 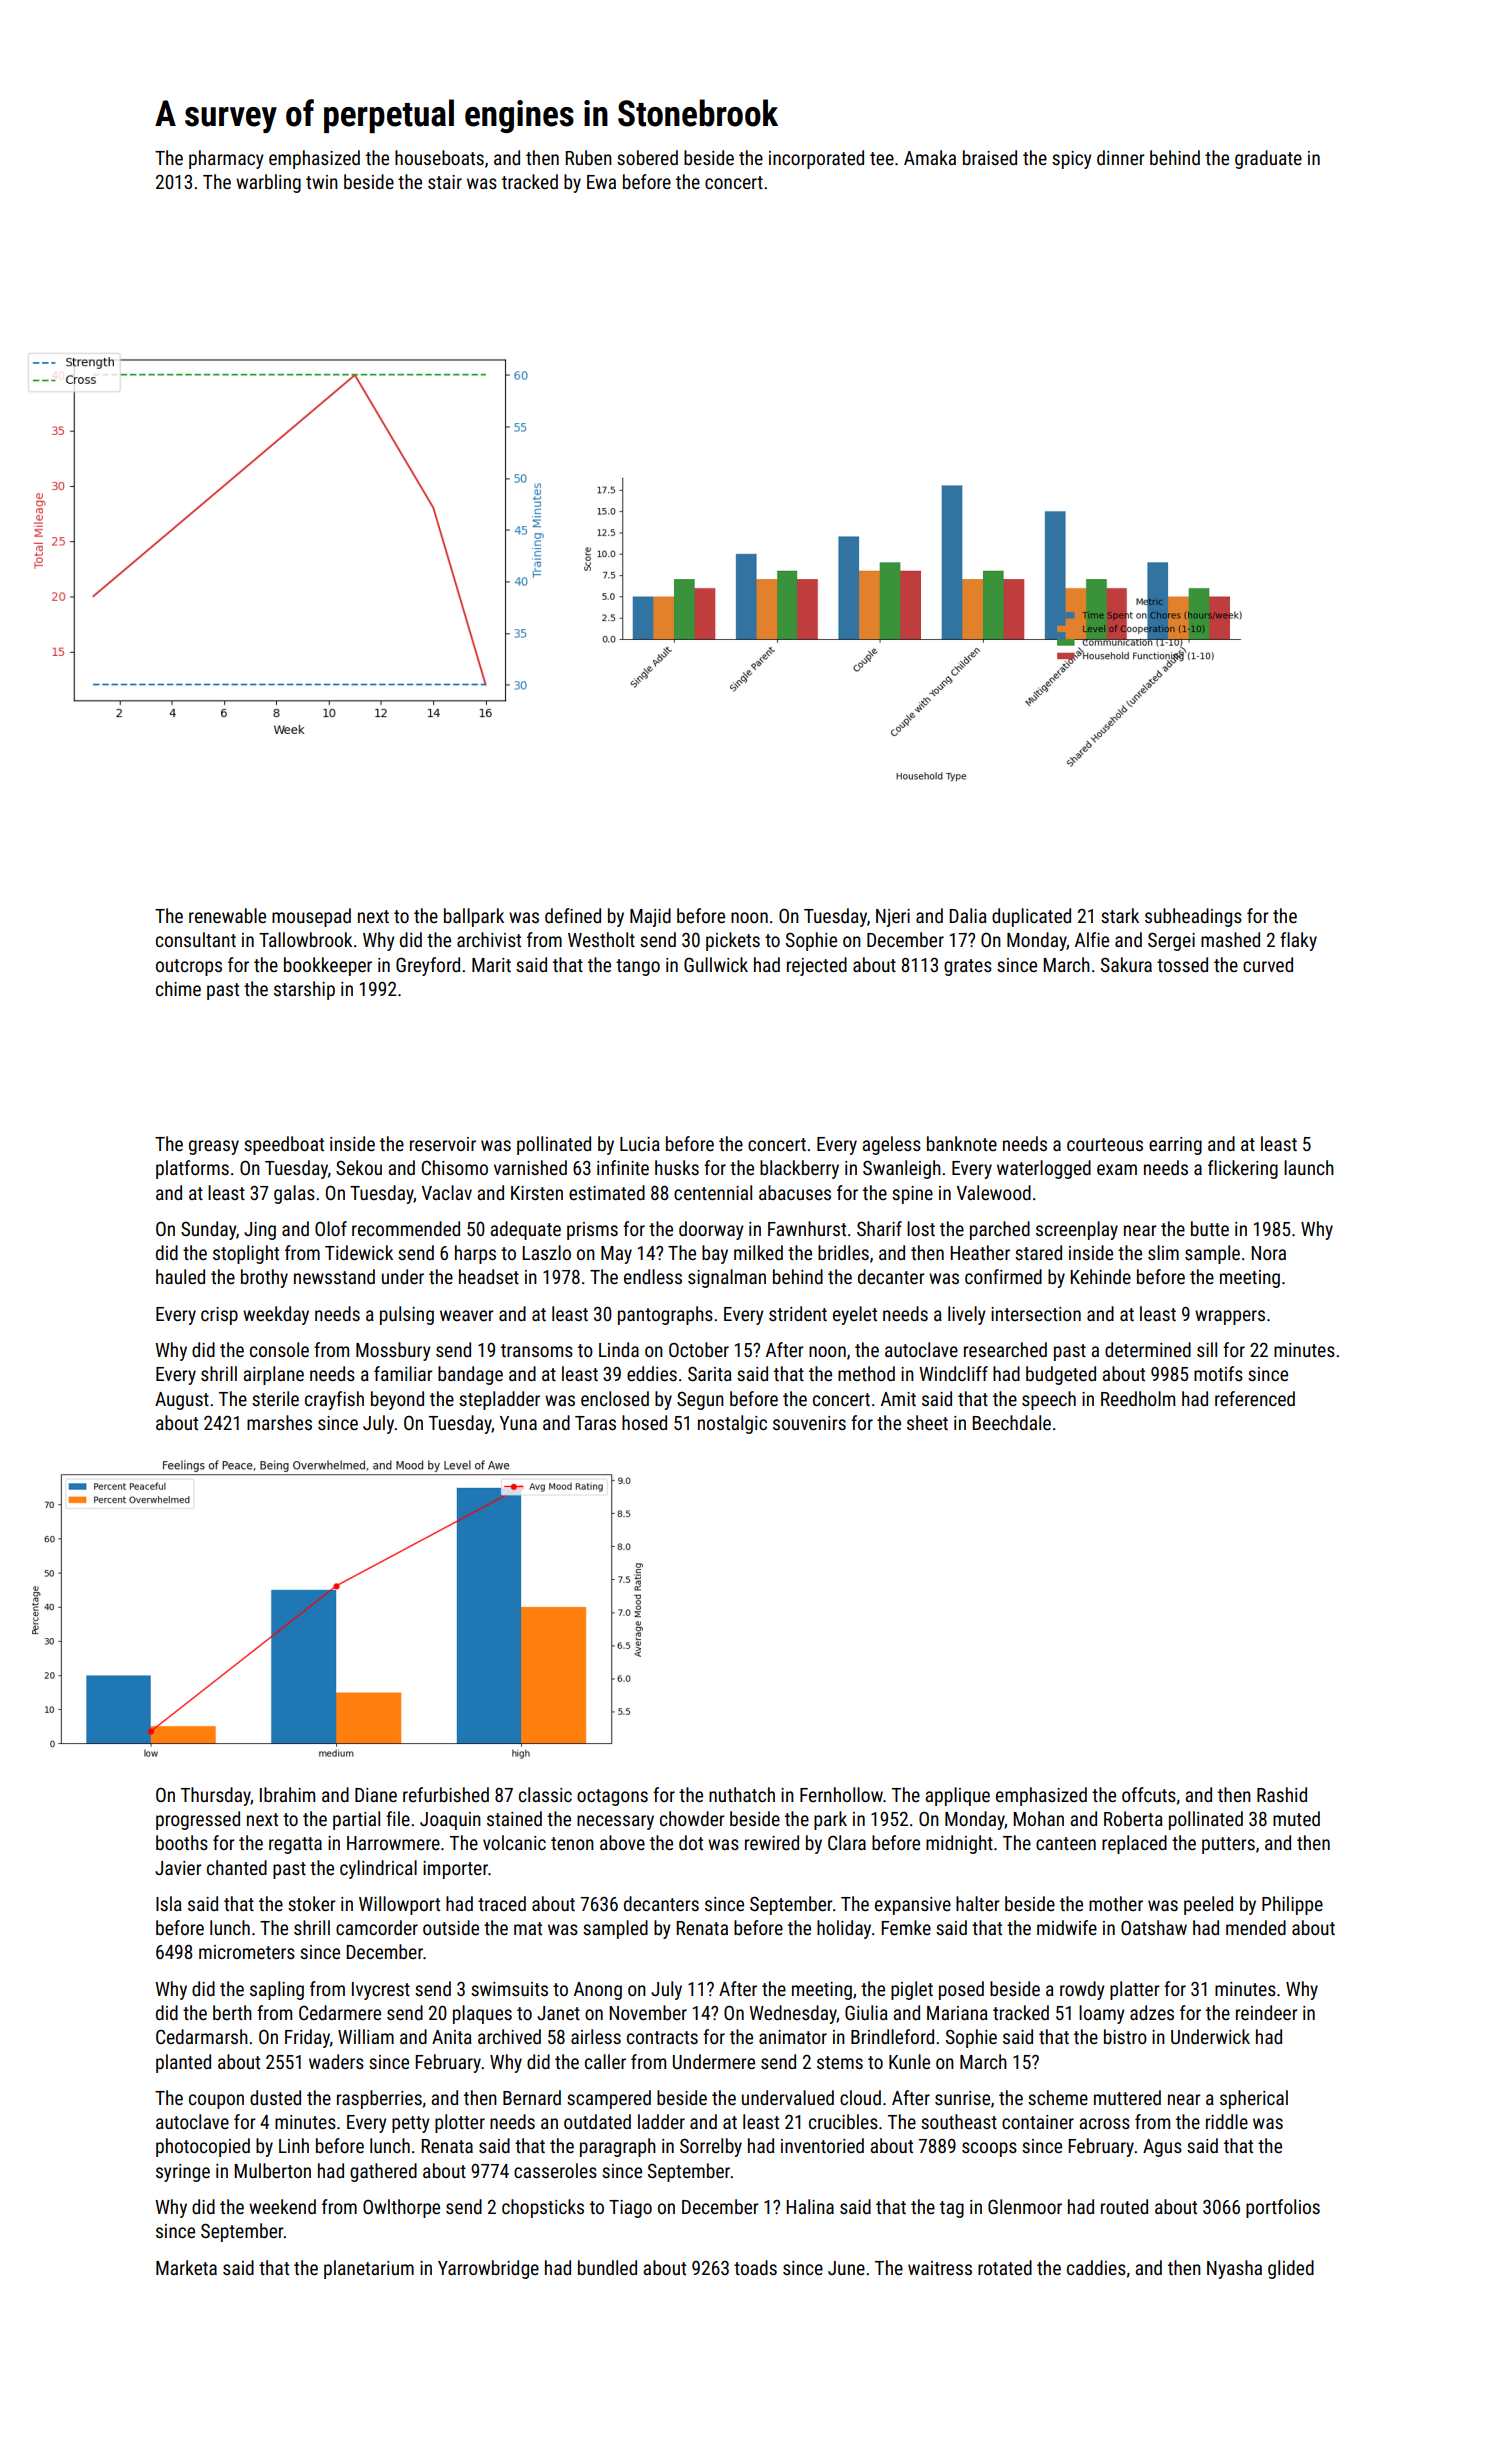 What do you see at coordinates (1100, 1276) in the screenshot?
I see `Kehinde` at bounding box center [1100, 1276].
